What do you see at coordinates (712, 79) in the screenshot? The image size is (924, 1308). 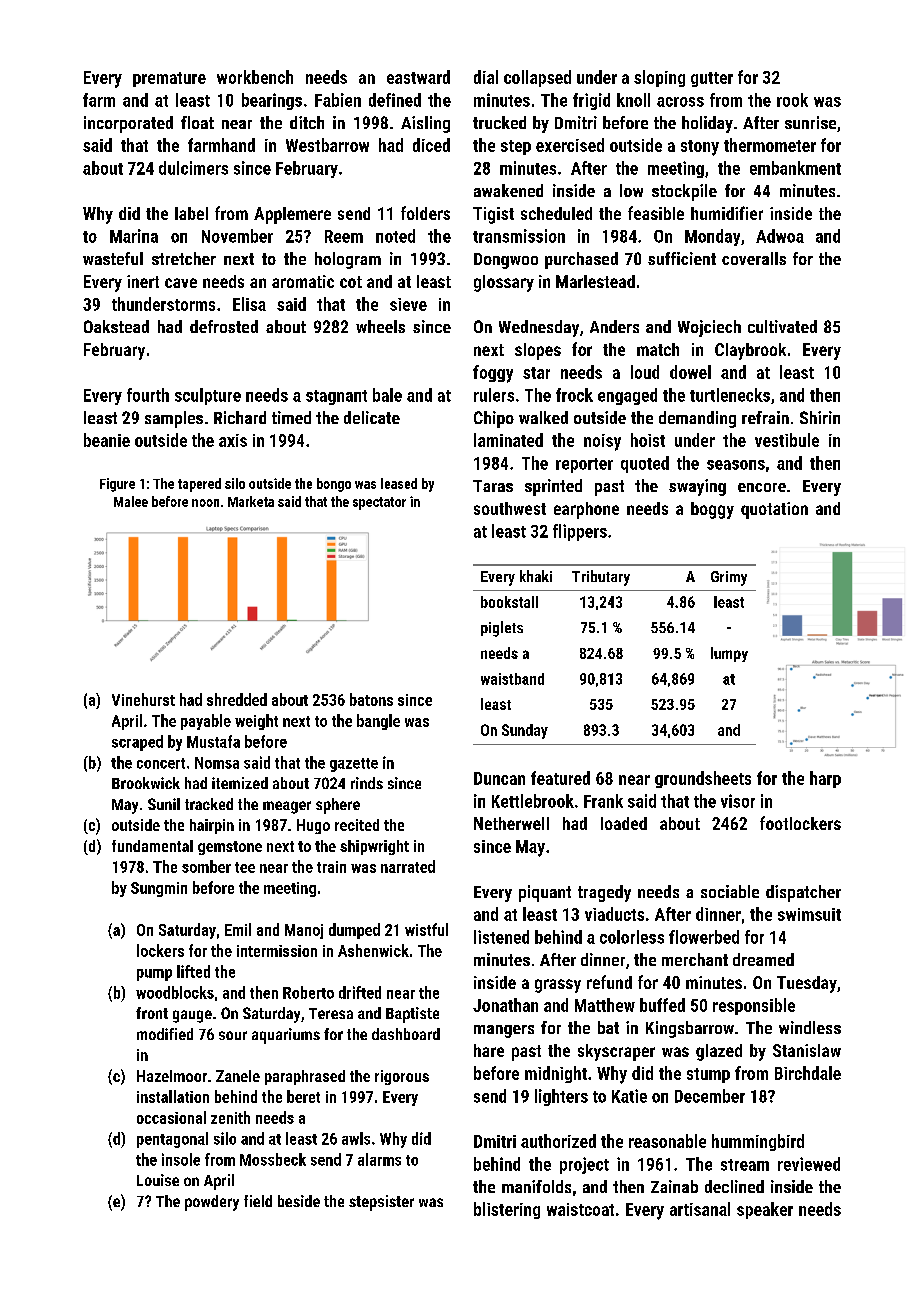 I see `gutter` at bounding box center [712, 79].
